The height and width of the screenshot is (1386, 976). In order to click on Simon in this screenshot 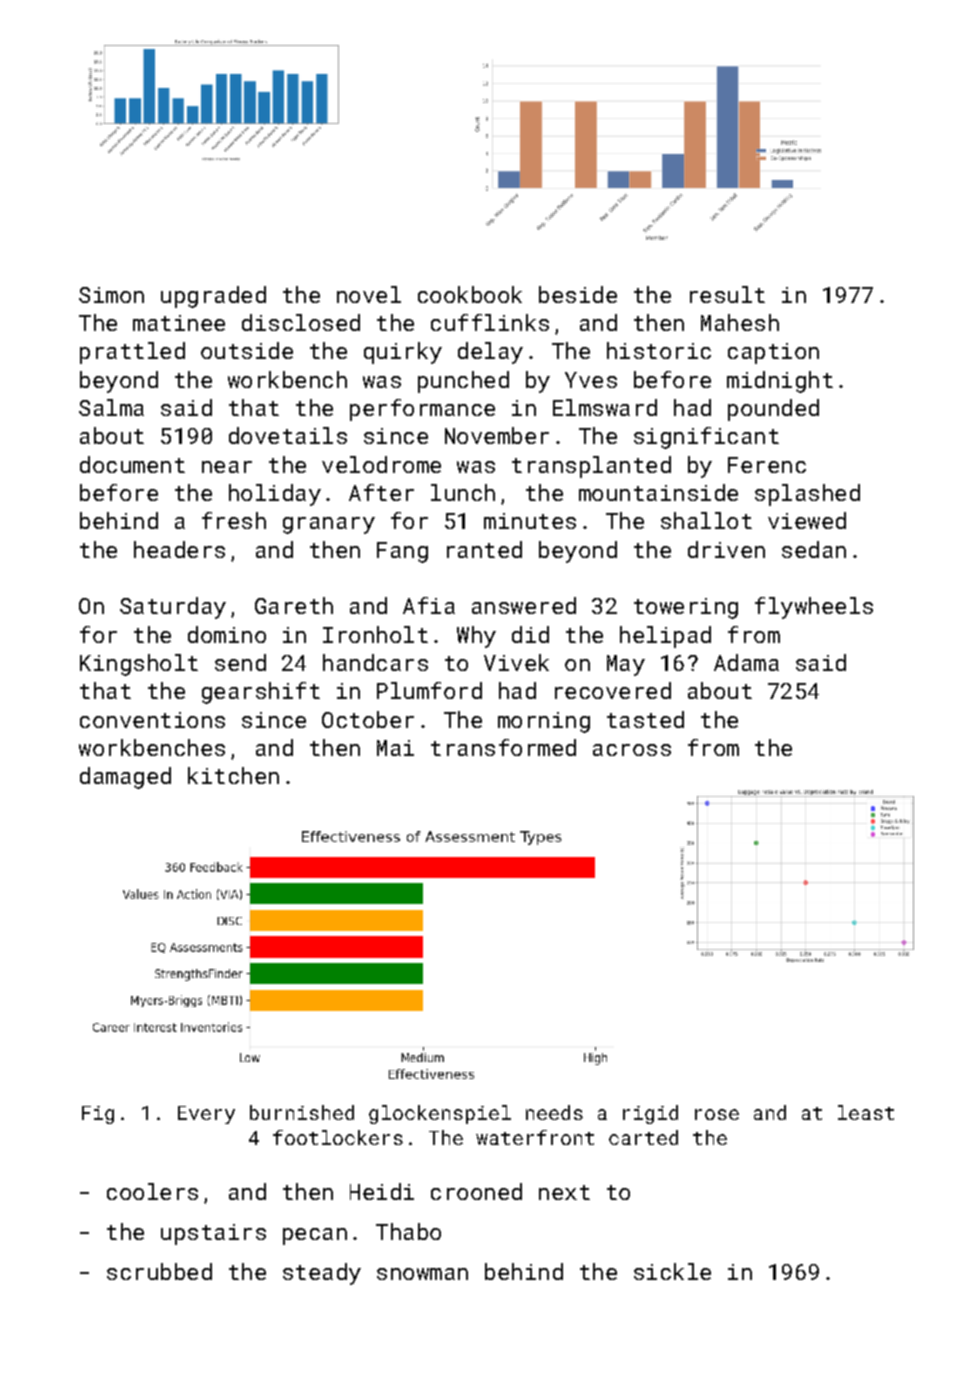, I will do `click(111, 295)`.
